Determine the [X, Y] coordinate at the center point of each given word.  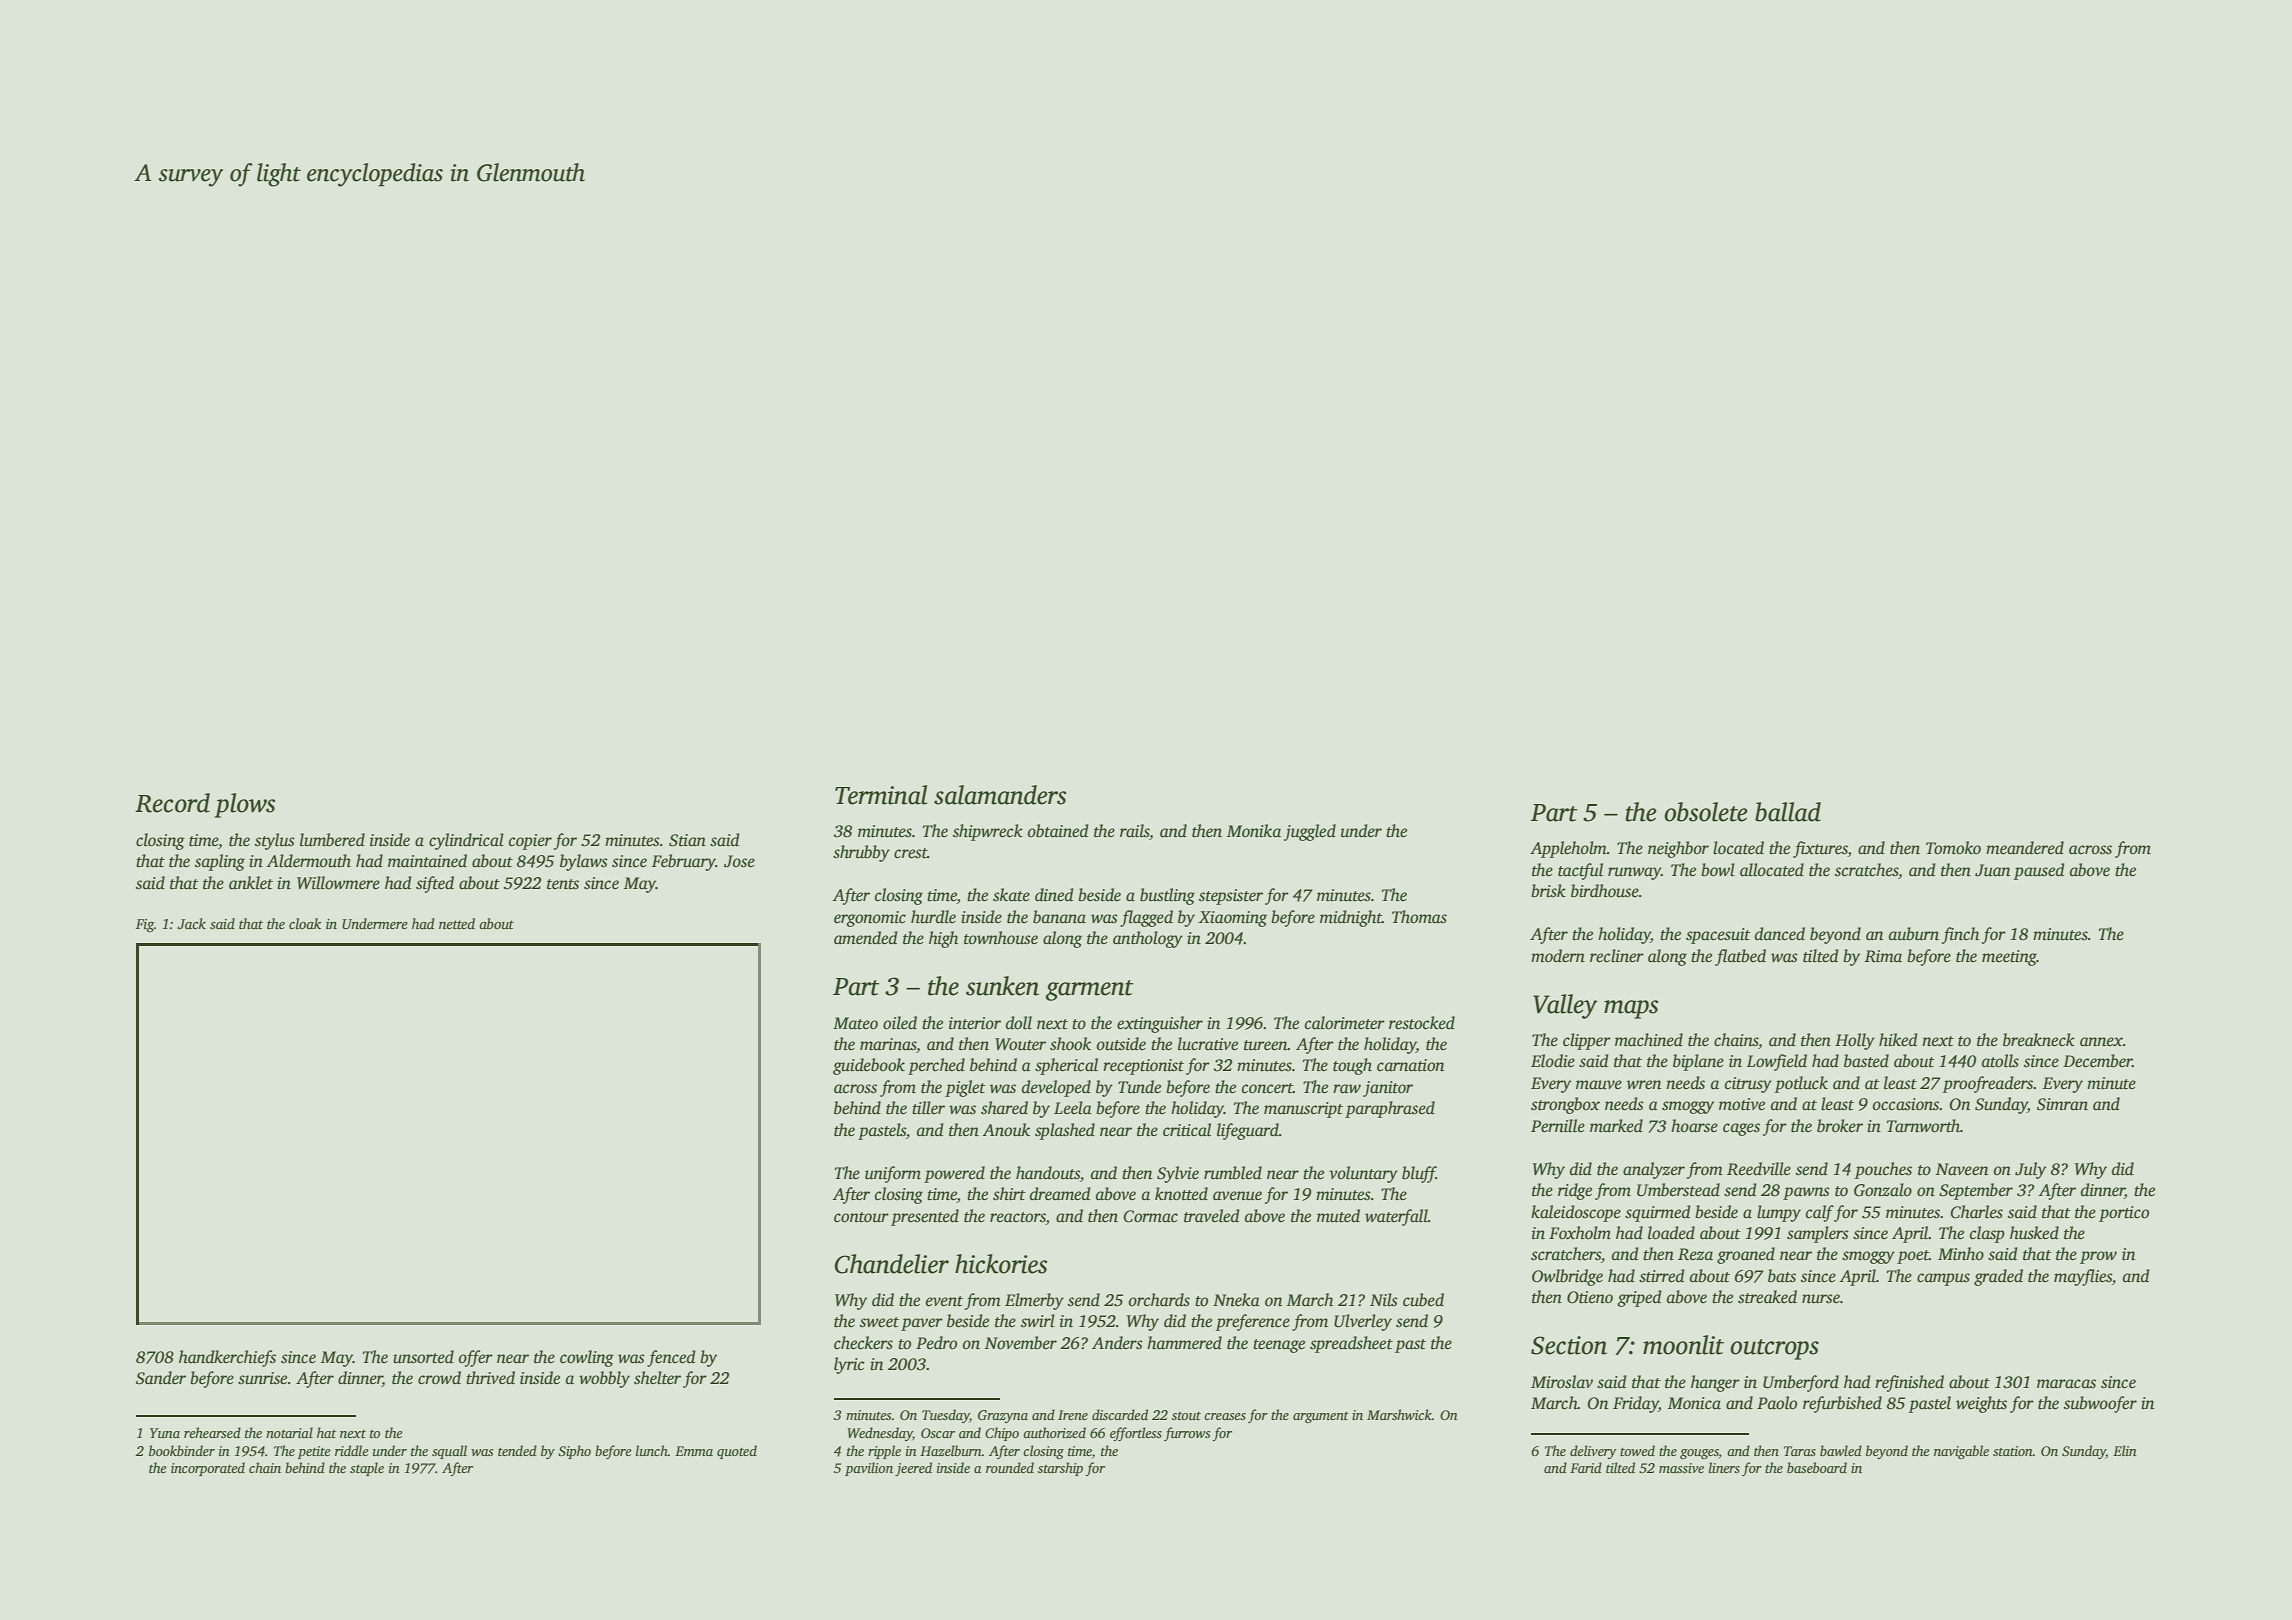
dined [1054, 895]
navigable [1961, 1452]
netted [457, 923]
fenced [671, 1358]
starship [1060, 1469]
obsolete [1705, 812]
